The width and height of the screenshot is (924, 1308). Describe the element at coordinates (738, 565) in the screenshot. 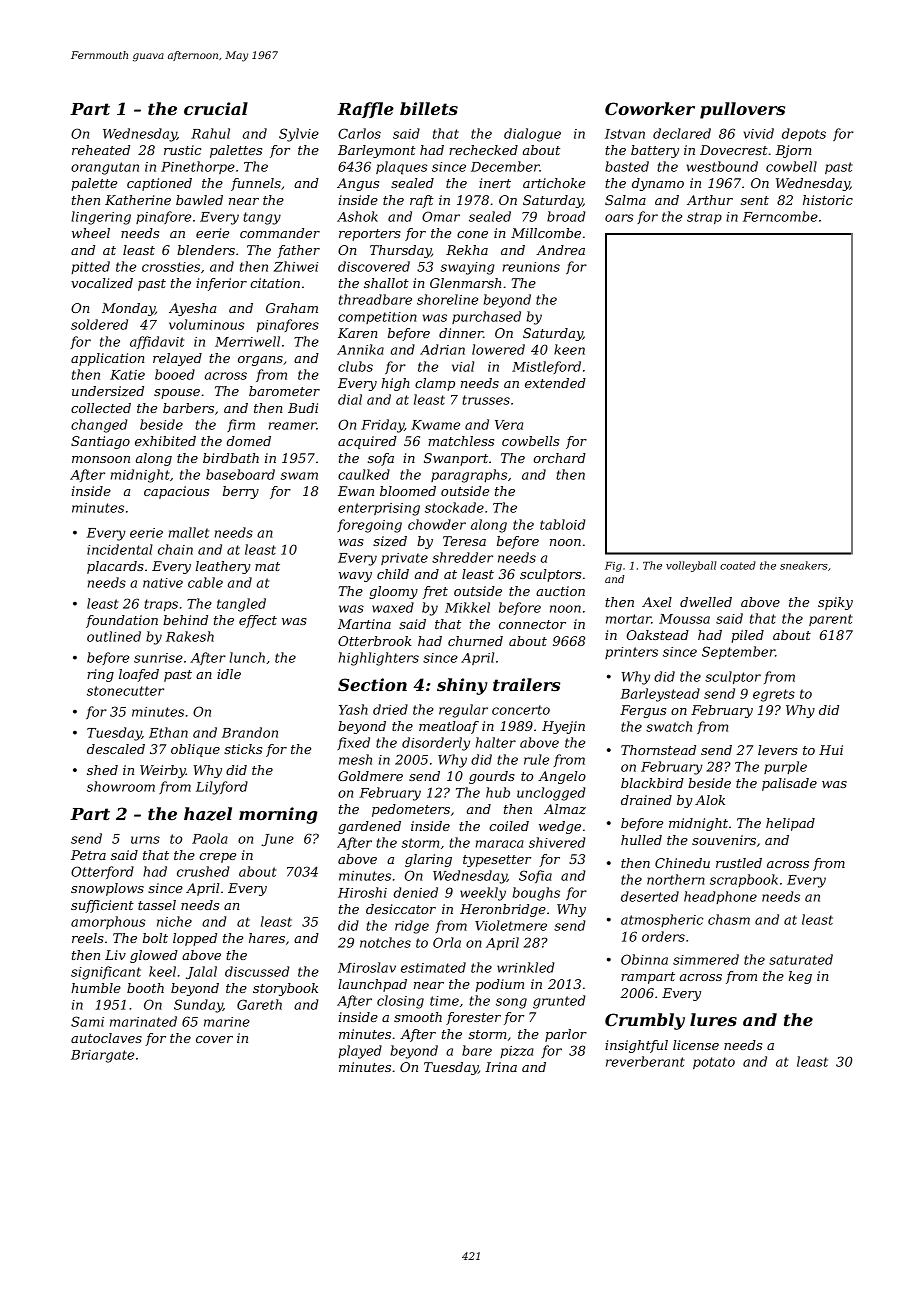

I see `coated` at that location.
